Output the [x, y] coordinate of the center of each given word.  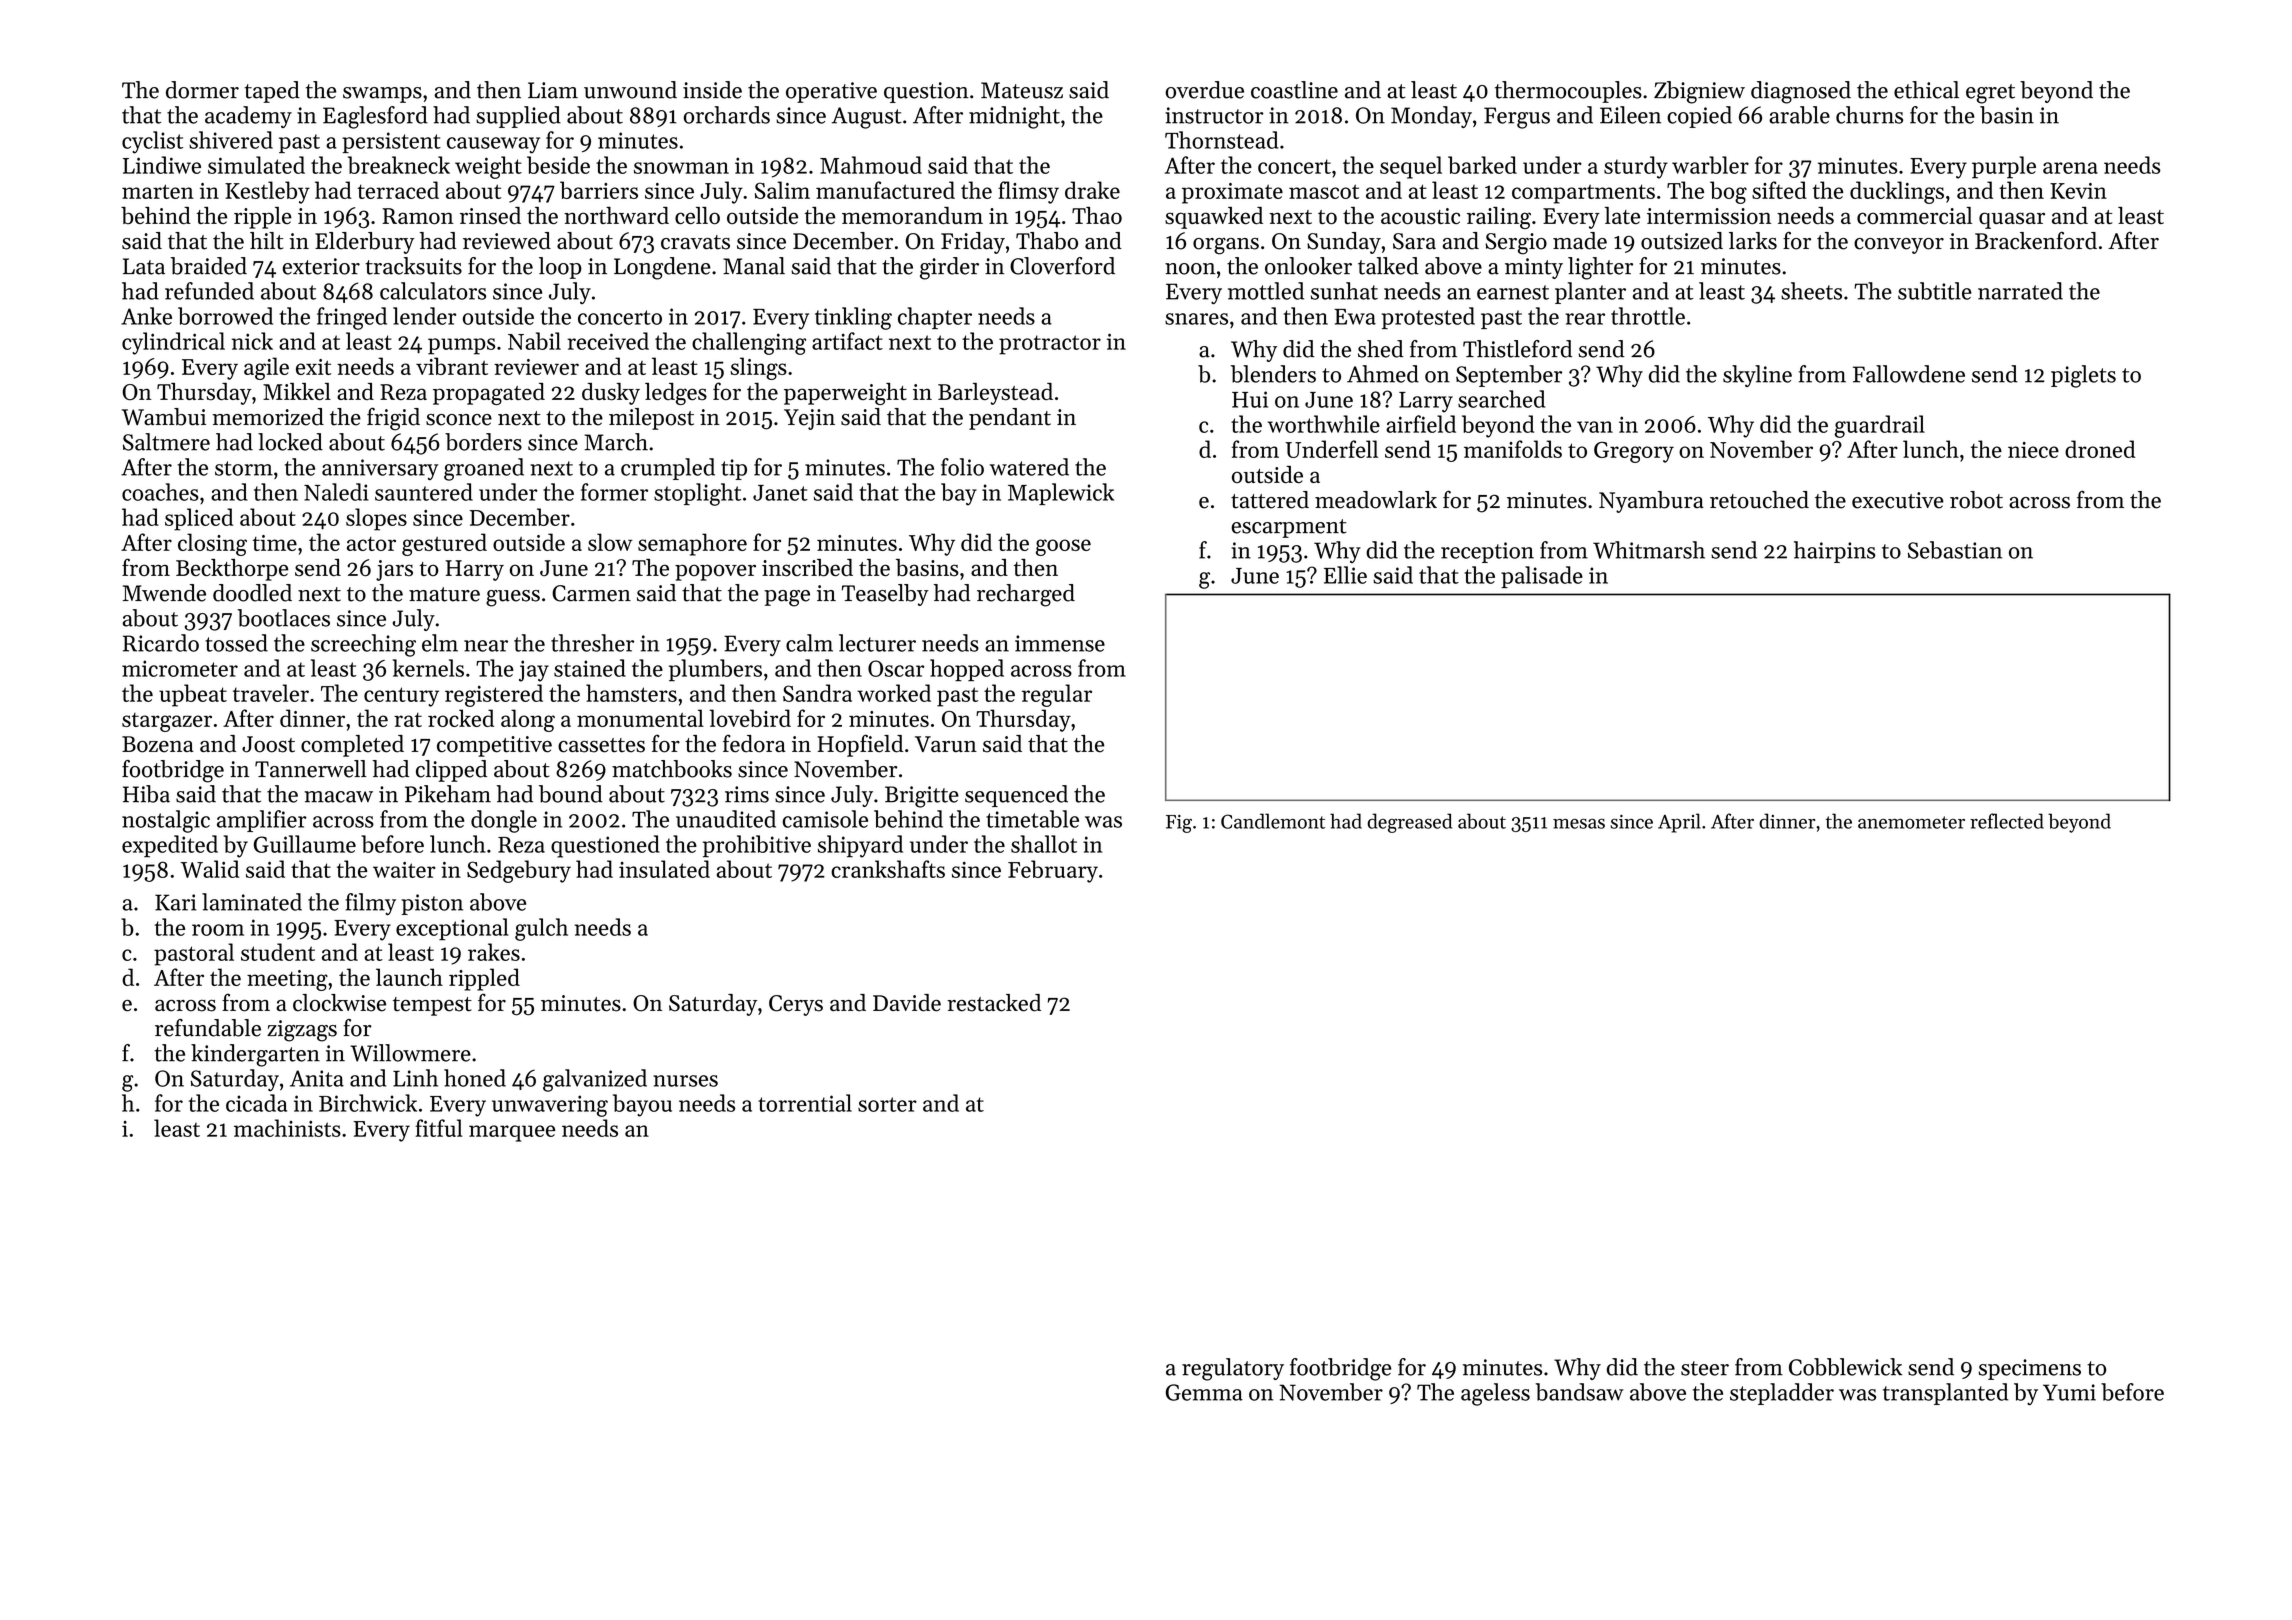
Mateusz [1022, 90]
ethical [1926, 90]
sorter [887, 1104]
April [1679, 823]
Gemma [1204, 1392]
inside [712, 90]
